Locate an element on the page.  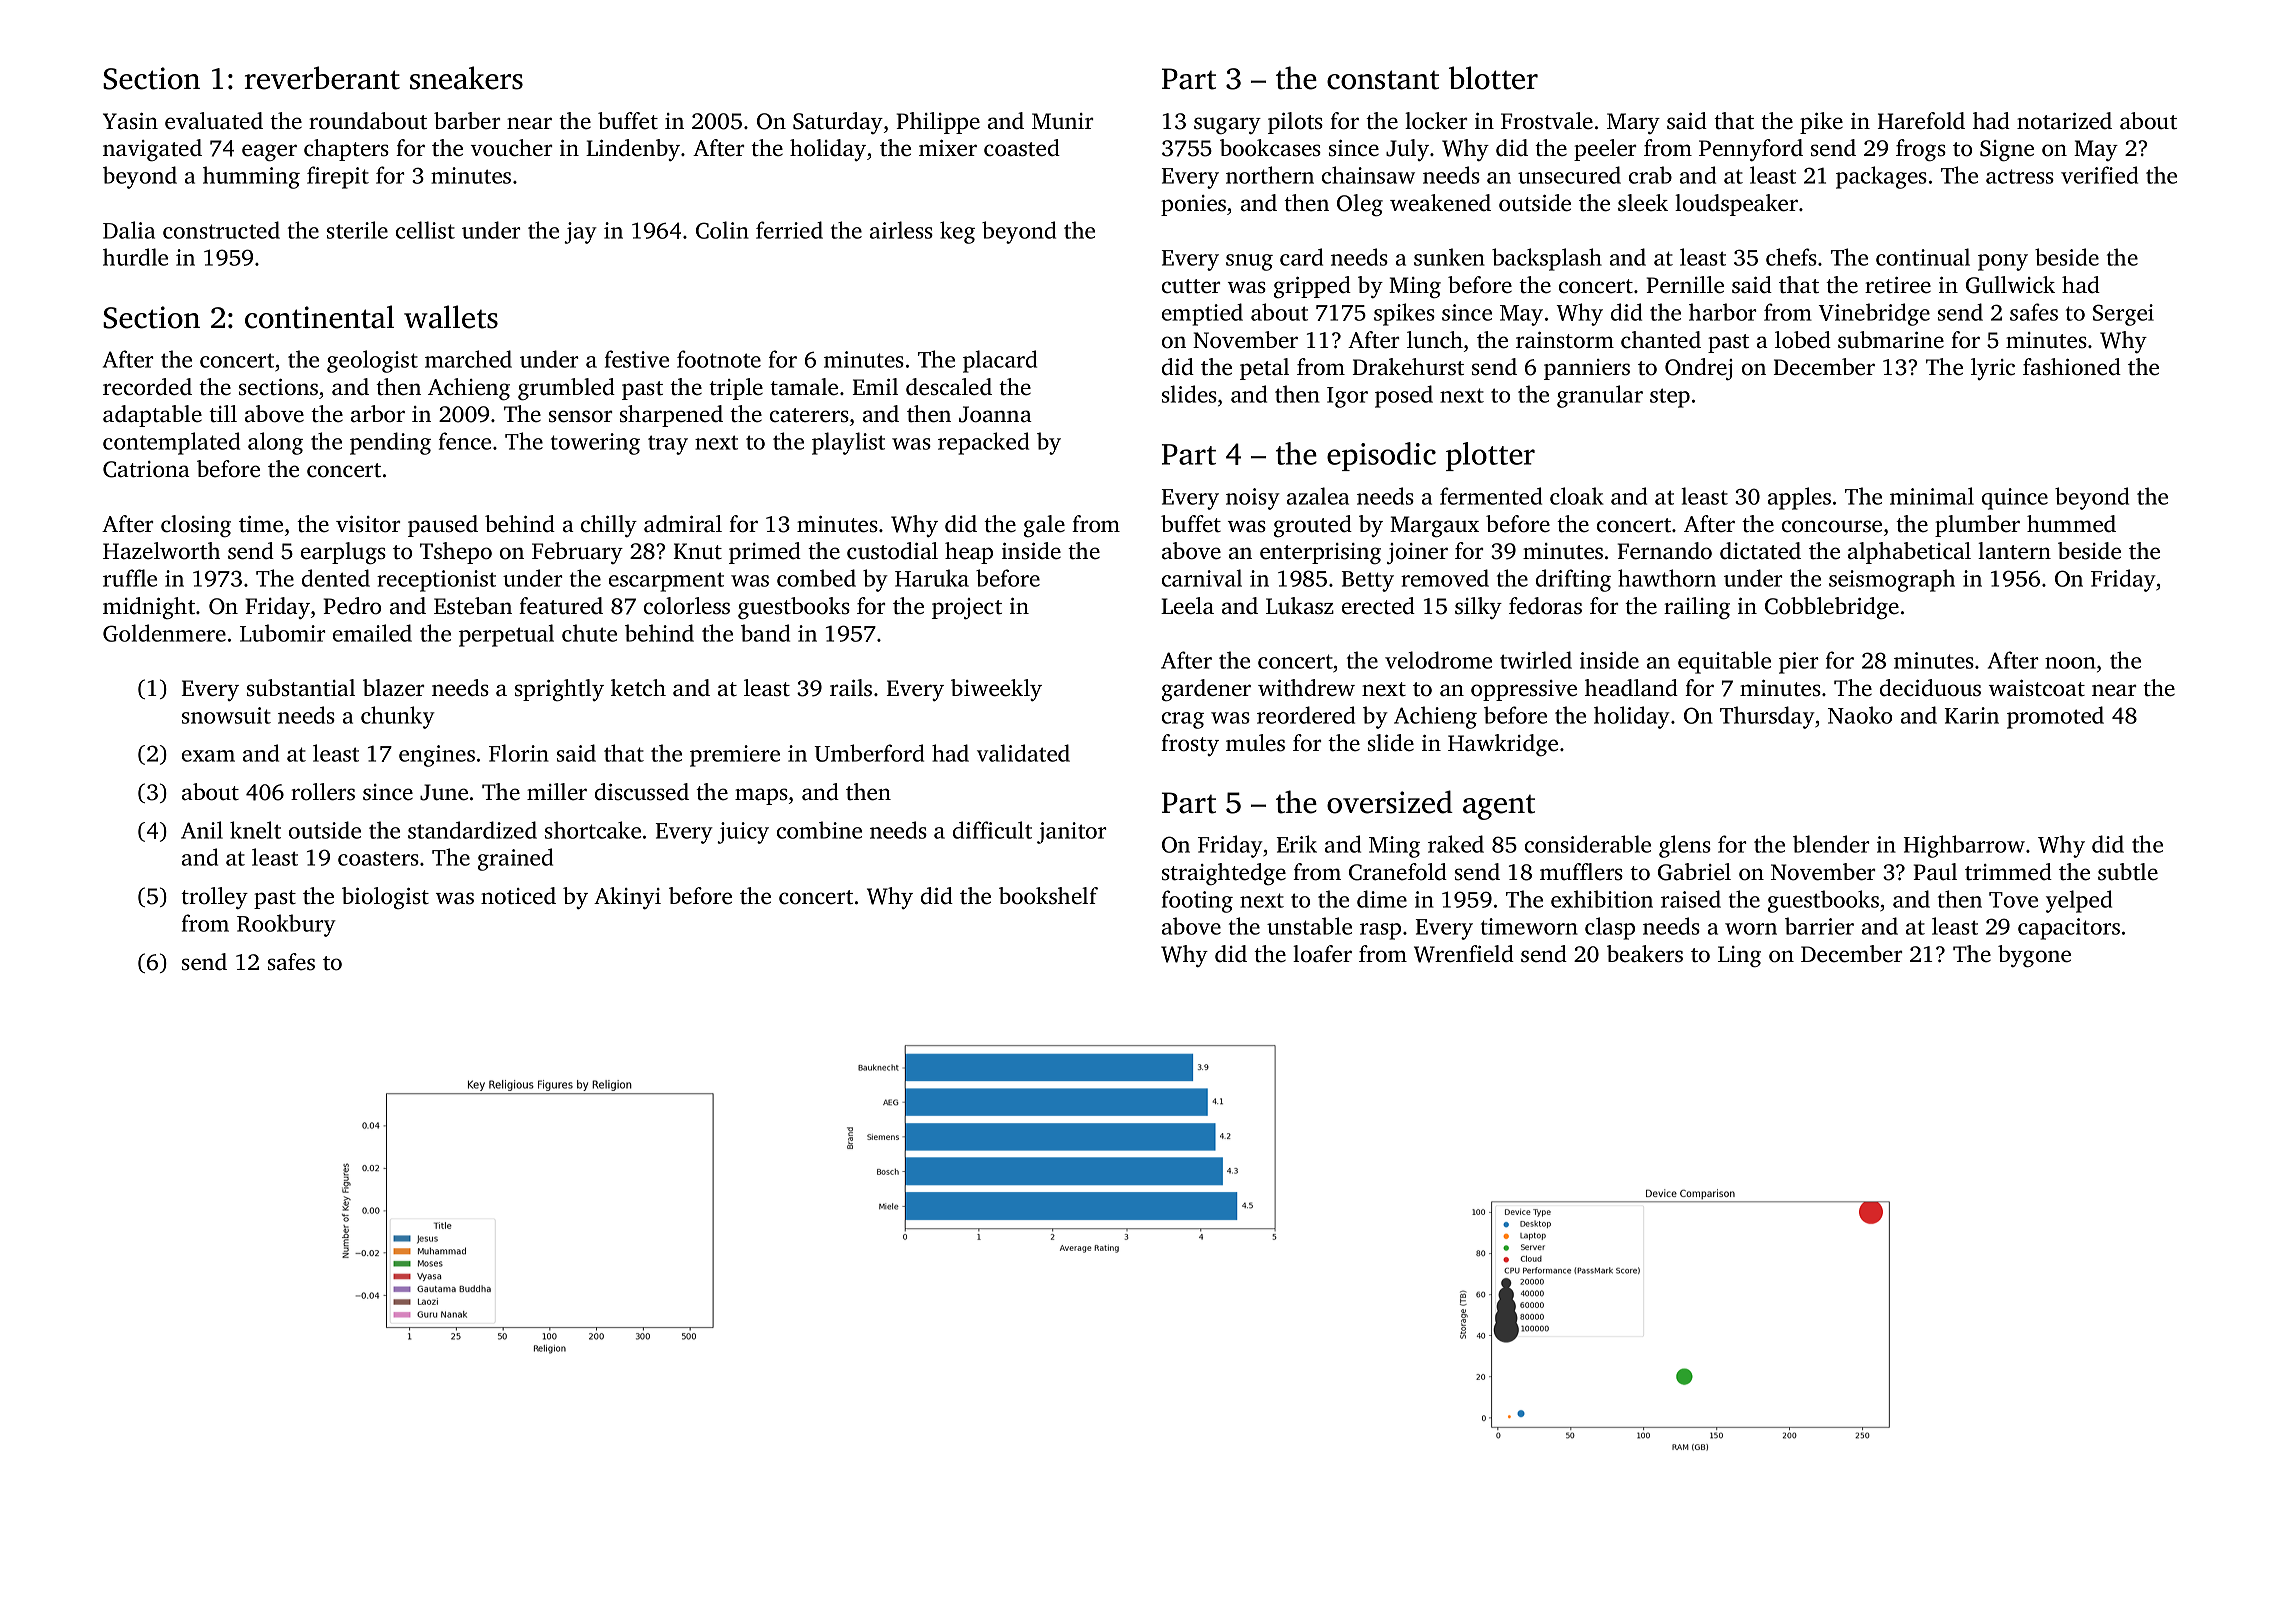
Munir is located at coordinates (1063, 121).
